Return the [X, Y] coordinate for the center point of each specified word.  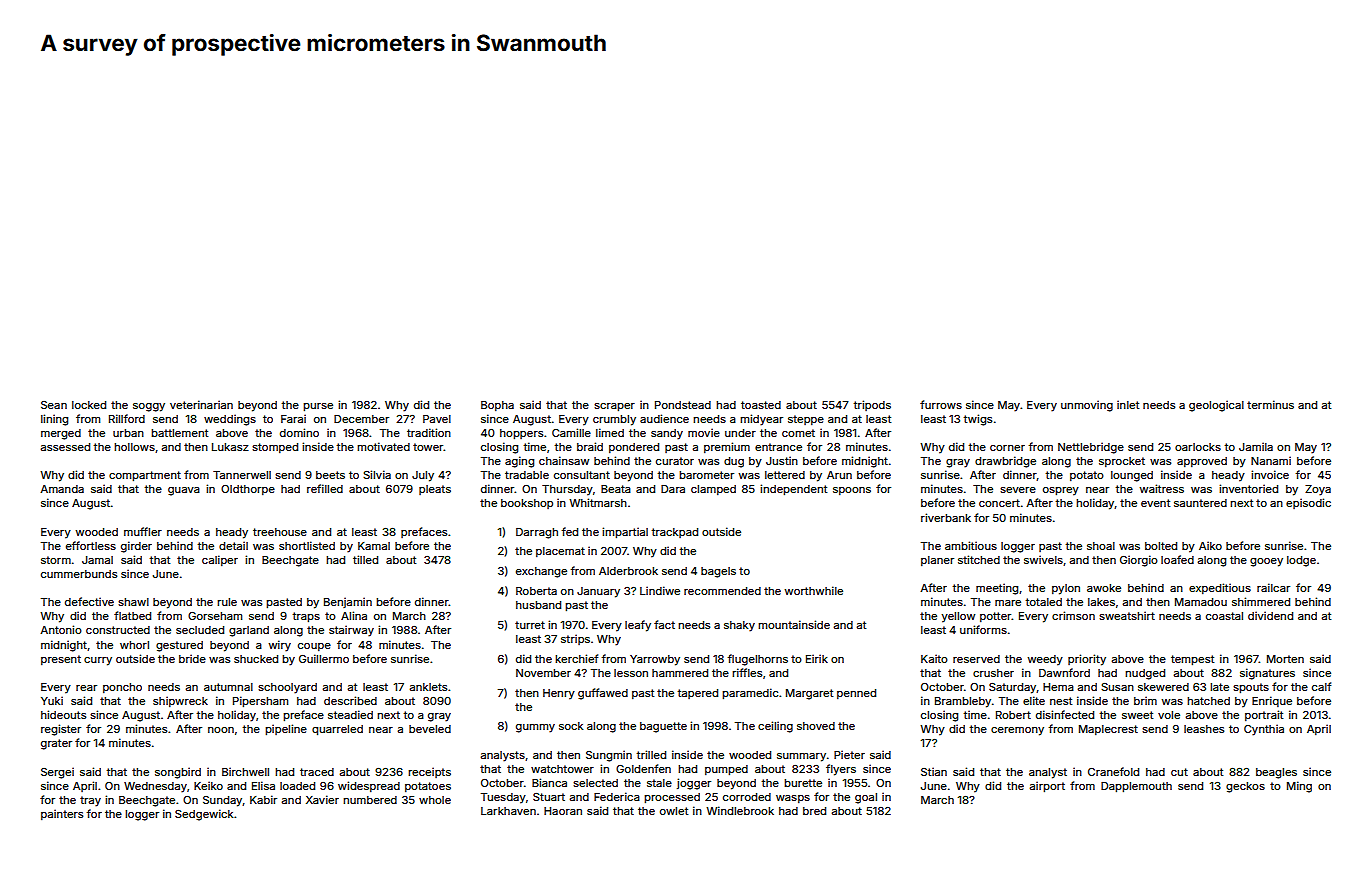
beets [330, 475]
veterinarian [201, 404]
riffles [747, 672]
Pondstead [683, 405]
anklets [428, 687]
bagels [718, 572]
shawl [133, 602]
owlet [674, 811]
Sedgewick [204, 815]
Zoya [1318, 490]
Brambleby [963, 702]
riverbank [946, 517]
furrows [941, 404]
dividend [1270, 615]
